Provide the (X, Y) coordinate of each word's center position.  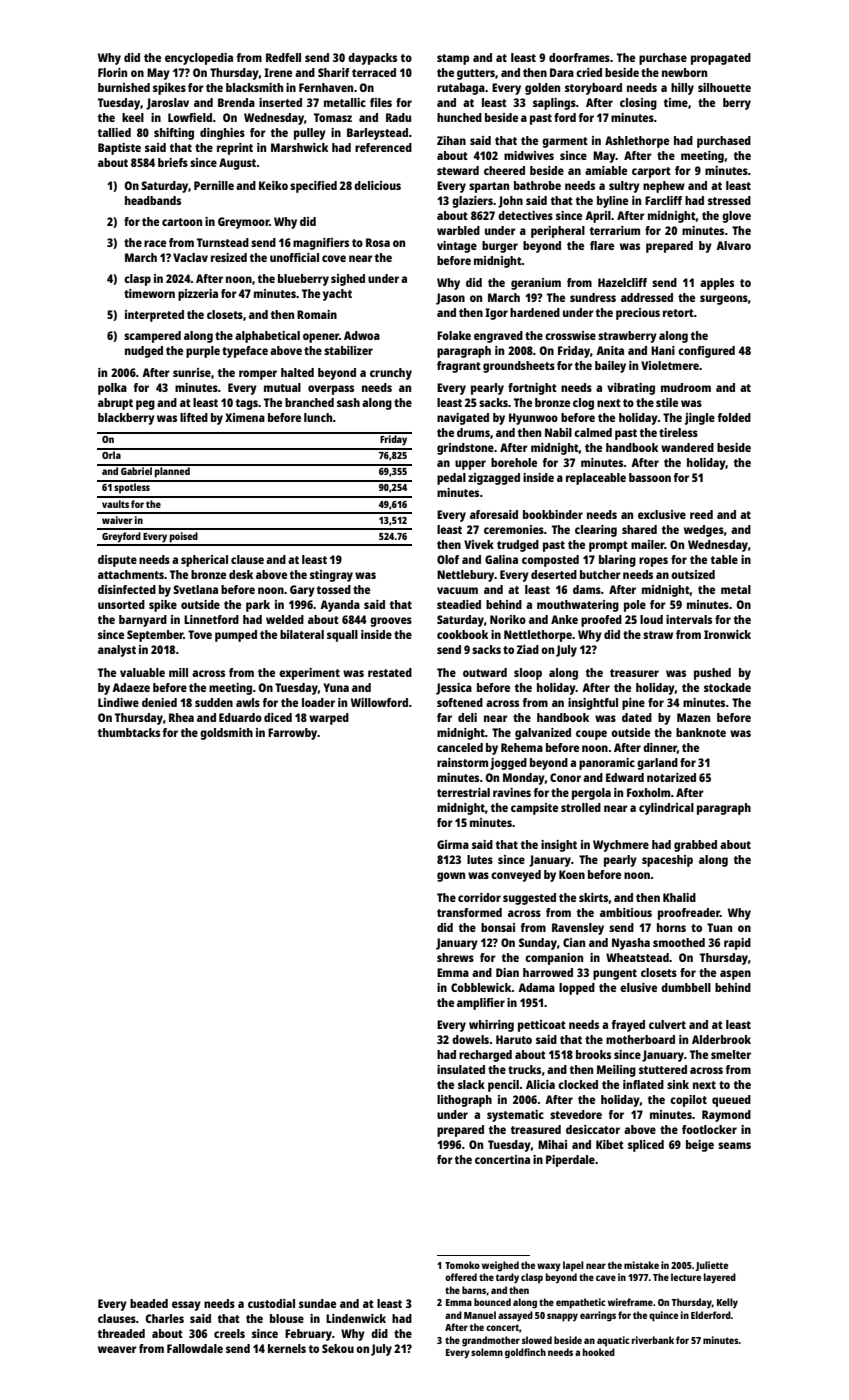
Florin (112, 72)
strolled (581, 807)
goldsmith (226, 734)
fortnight (532, 389)
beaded (149, 1303)
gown (451, 877)
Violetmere (670, 365)
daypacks (372, 59)
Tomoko (462, 1265)
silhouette (724, 87)
